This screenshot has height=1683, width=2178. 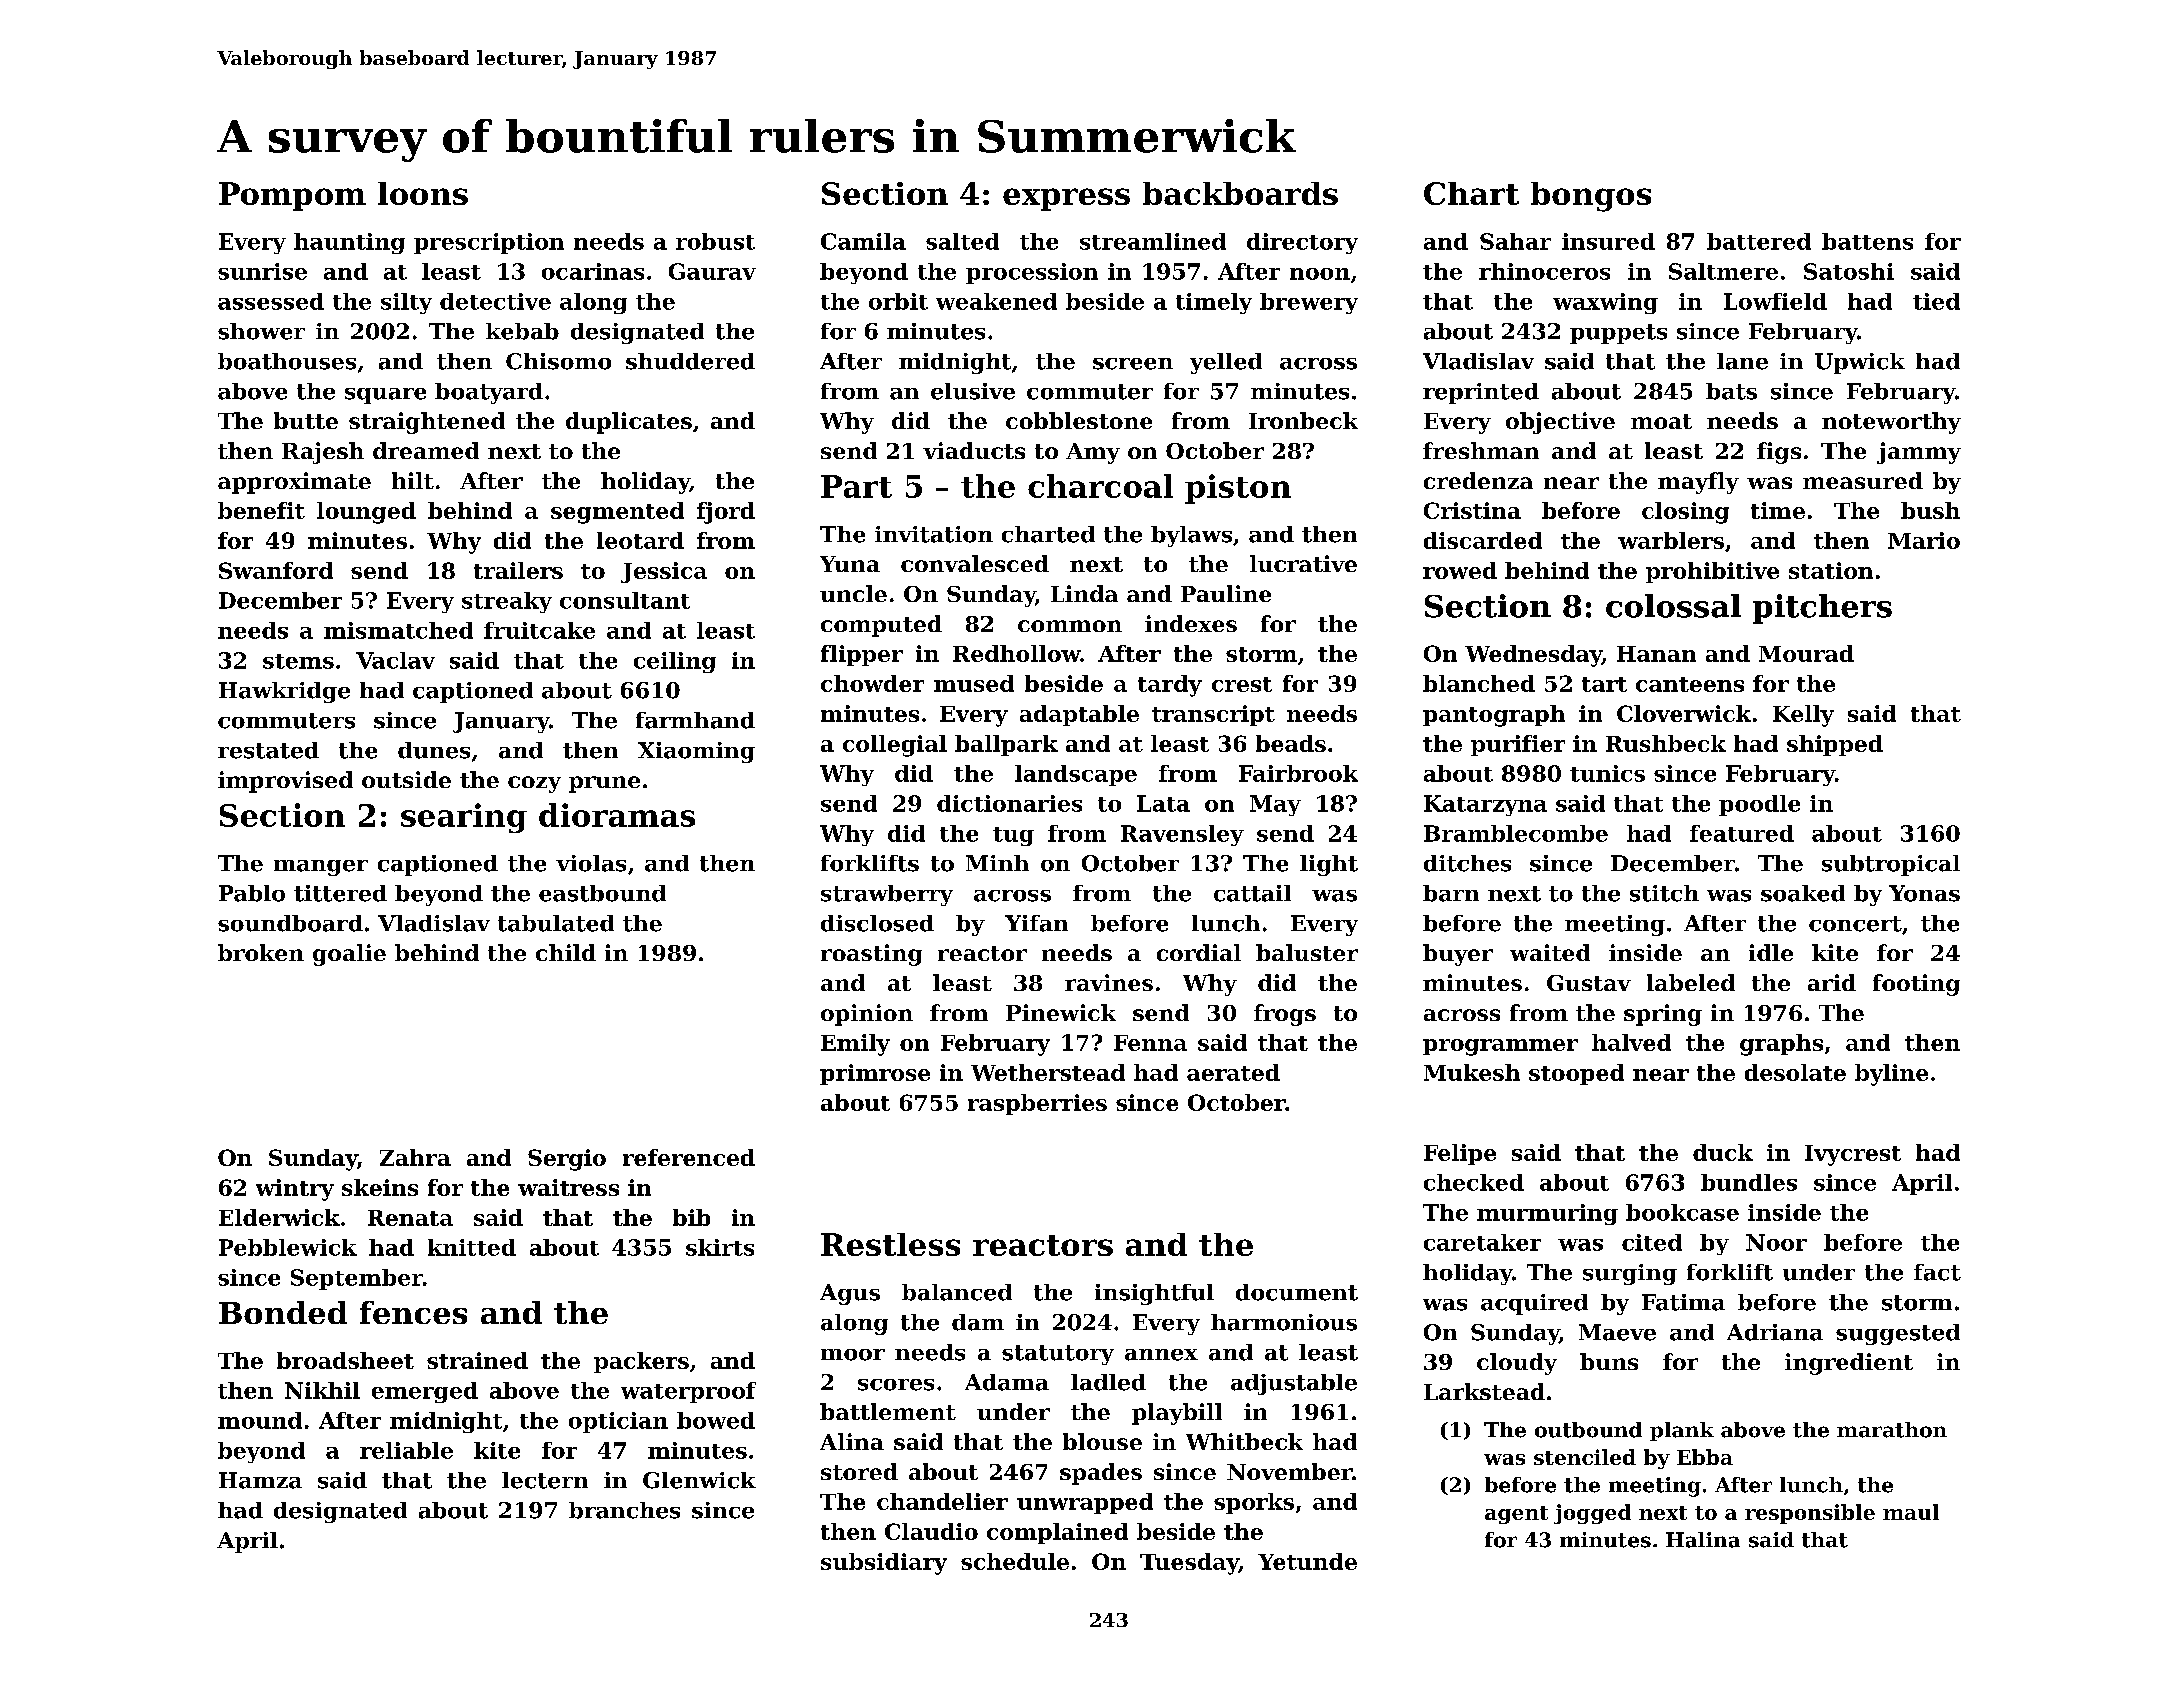 What do you see at coordinates (1109, 982) in the screenshot?
I see `ravines` at bounding box center [1109, 982].
